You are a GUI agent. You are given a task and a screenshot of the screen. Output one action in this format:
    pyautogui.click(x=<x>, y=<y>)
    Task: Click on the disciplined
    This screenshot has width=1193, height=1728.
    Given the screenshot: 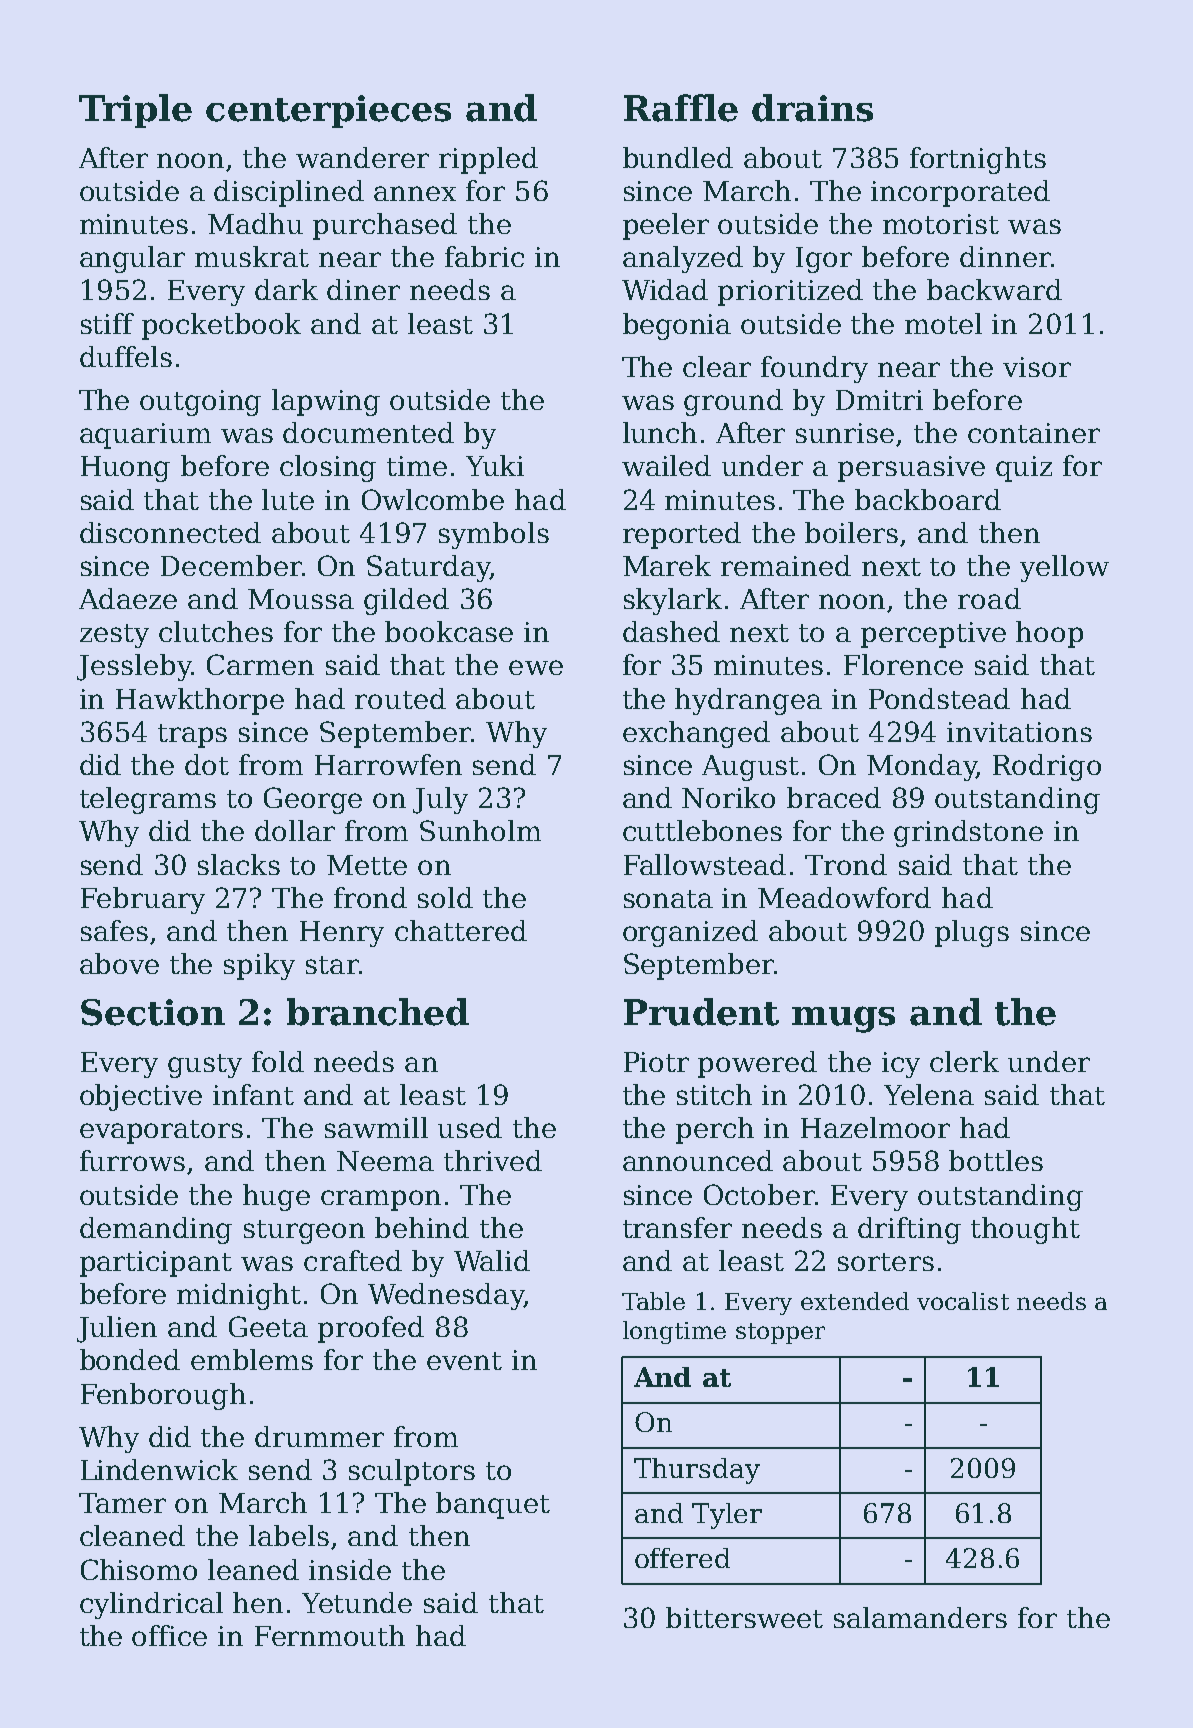 What is the action you would take?
    pyautogui.click(x=289, y=193)
